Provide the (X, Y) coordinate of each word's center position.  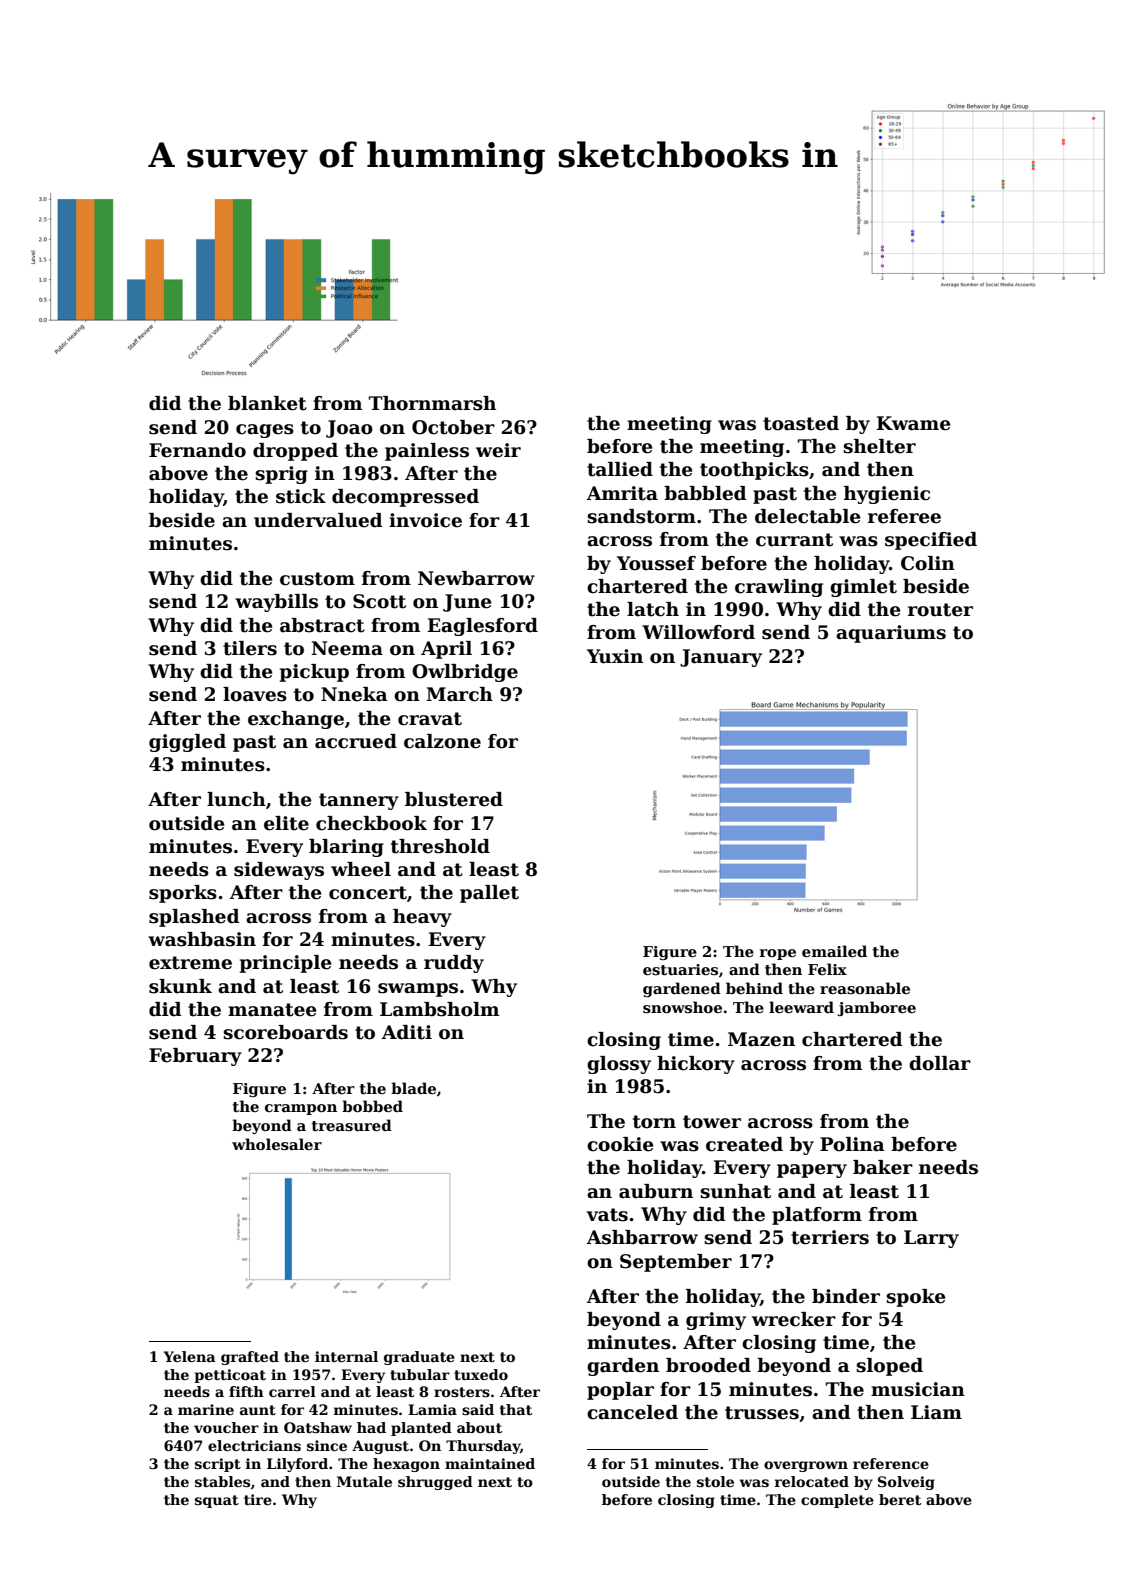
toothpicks (754, 471)
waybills (276, 603)
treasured (352, 1125)
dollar (940, 1063)
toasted (801, 423)
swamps (418, 990)
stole (715, 1481)
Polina (852, 1144)
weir (498, 450)
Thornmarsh (432, 403)
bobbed (372, 1106)
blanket (267, 403)
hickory (696, 1065)
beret (900, 1499)
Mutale (364, 1481)
